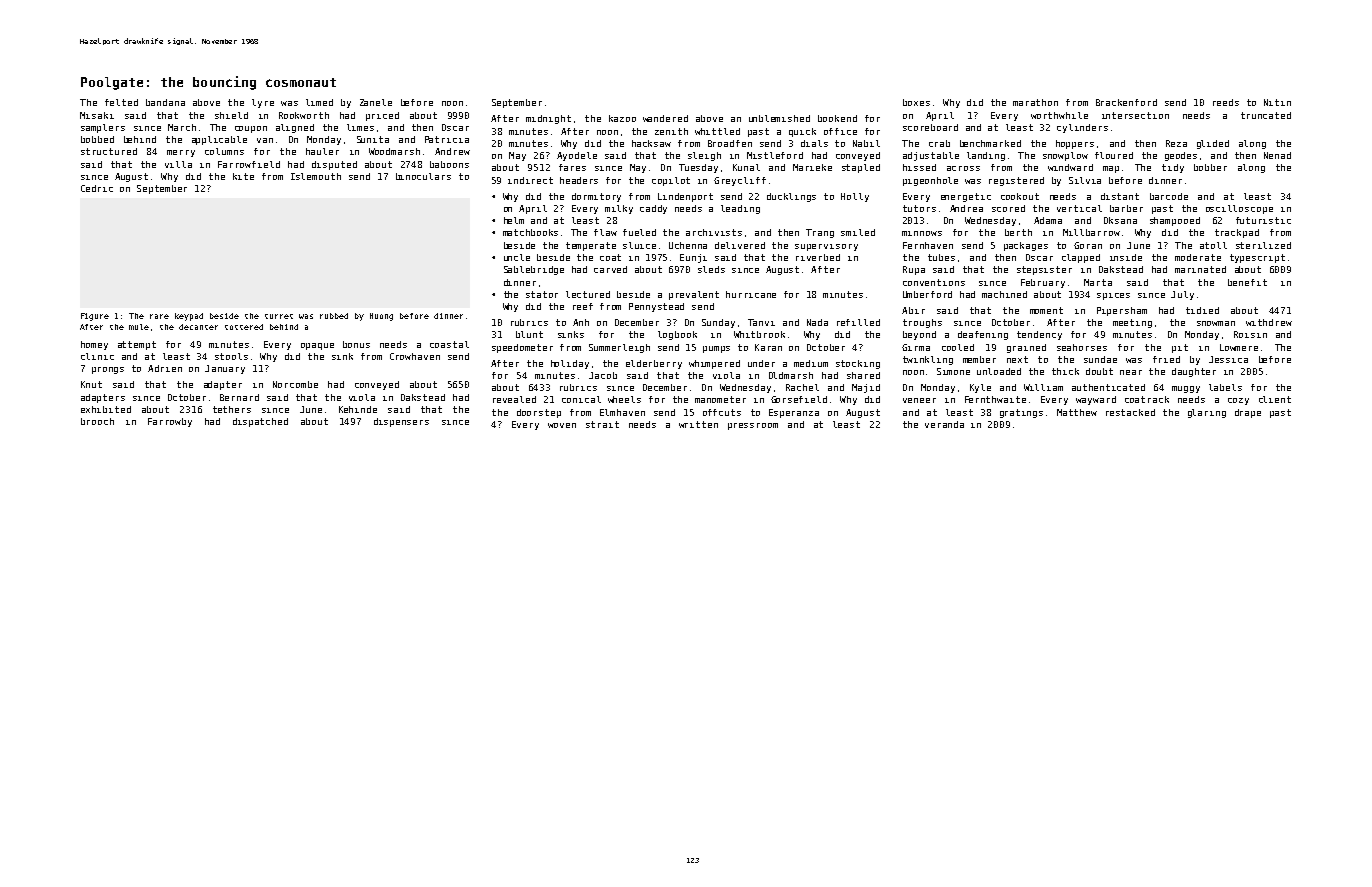 The width and height of the page is (1372, 887). Describe the element at coordinates (1239, 209) in the page. I see `oscilloscope` at that location.
